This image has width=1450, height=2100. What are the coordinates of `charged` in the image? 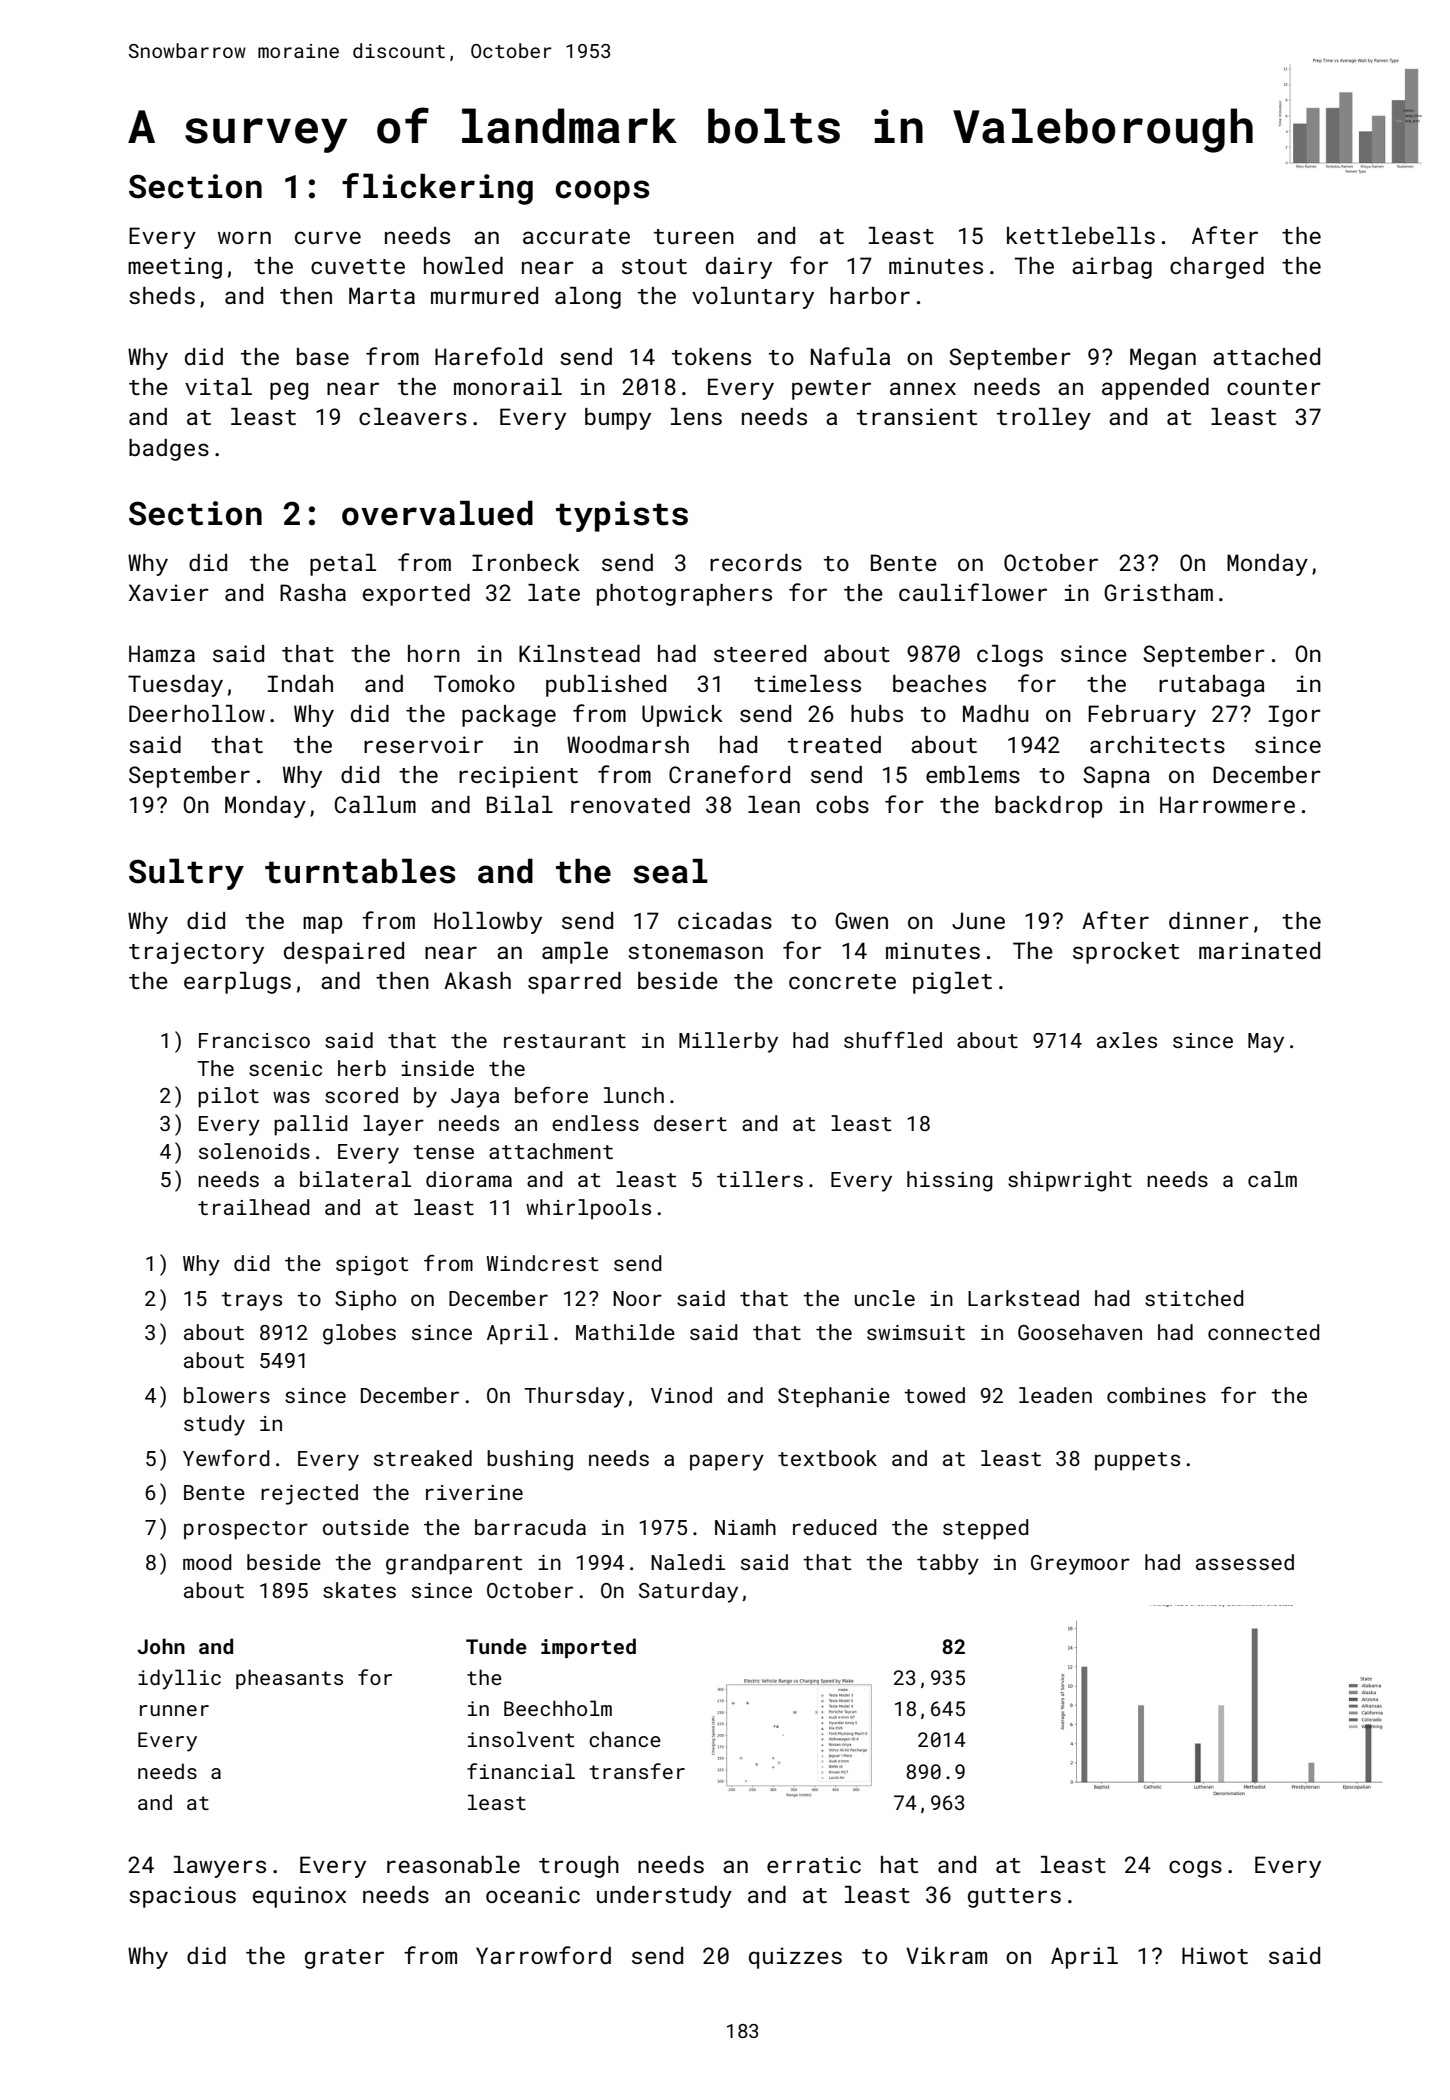 It's located at (1217, 268).
